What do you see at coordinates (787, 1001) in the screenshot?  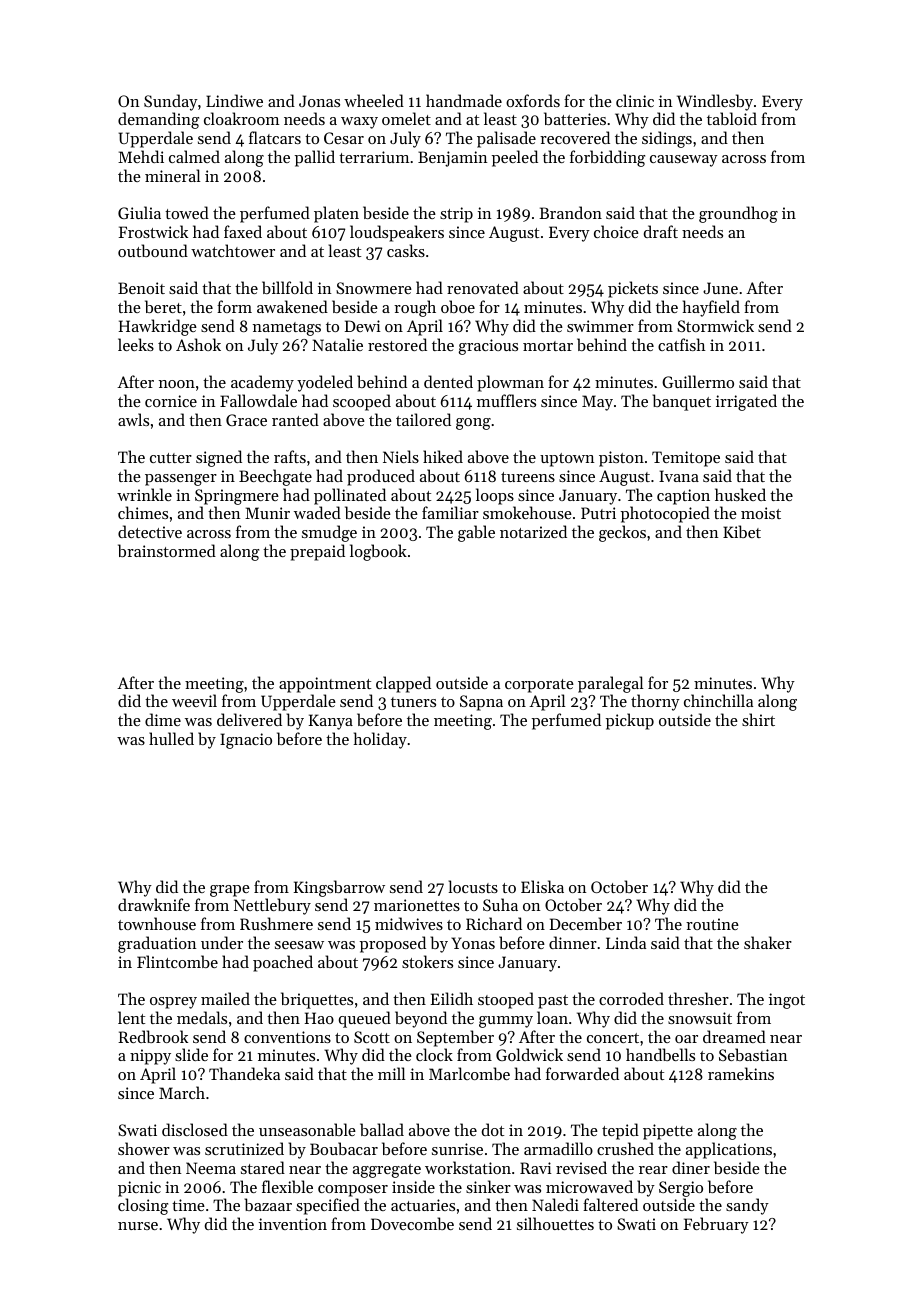 I see `ingot` at bounding box center [787, 1001].
